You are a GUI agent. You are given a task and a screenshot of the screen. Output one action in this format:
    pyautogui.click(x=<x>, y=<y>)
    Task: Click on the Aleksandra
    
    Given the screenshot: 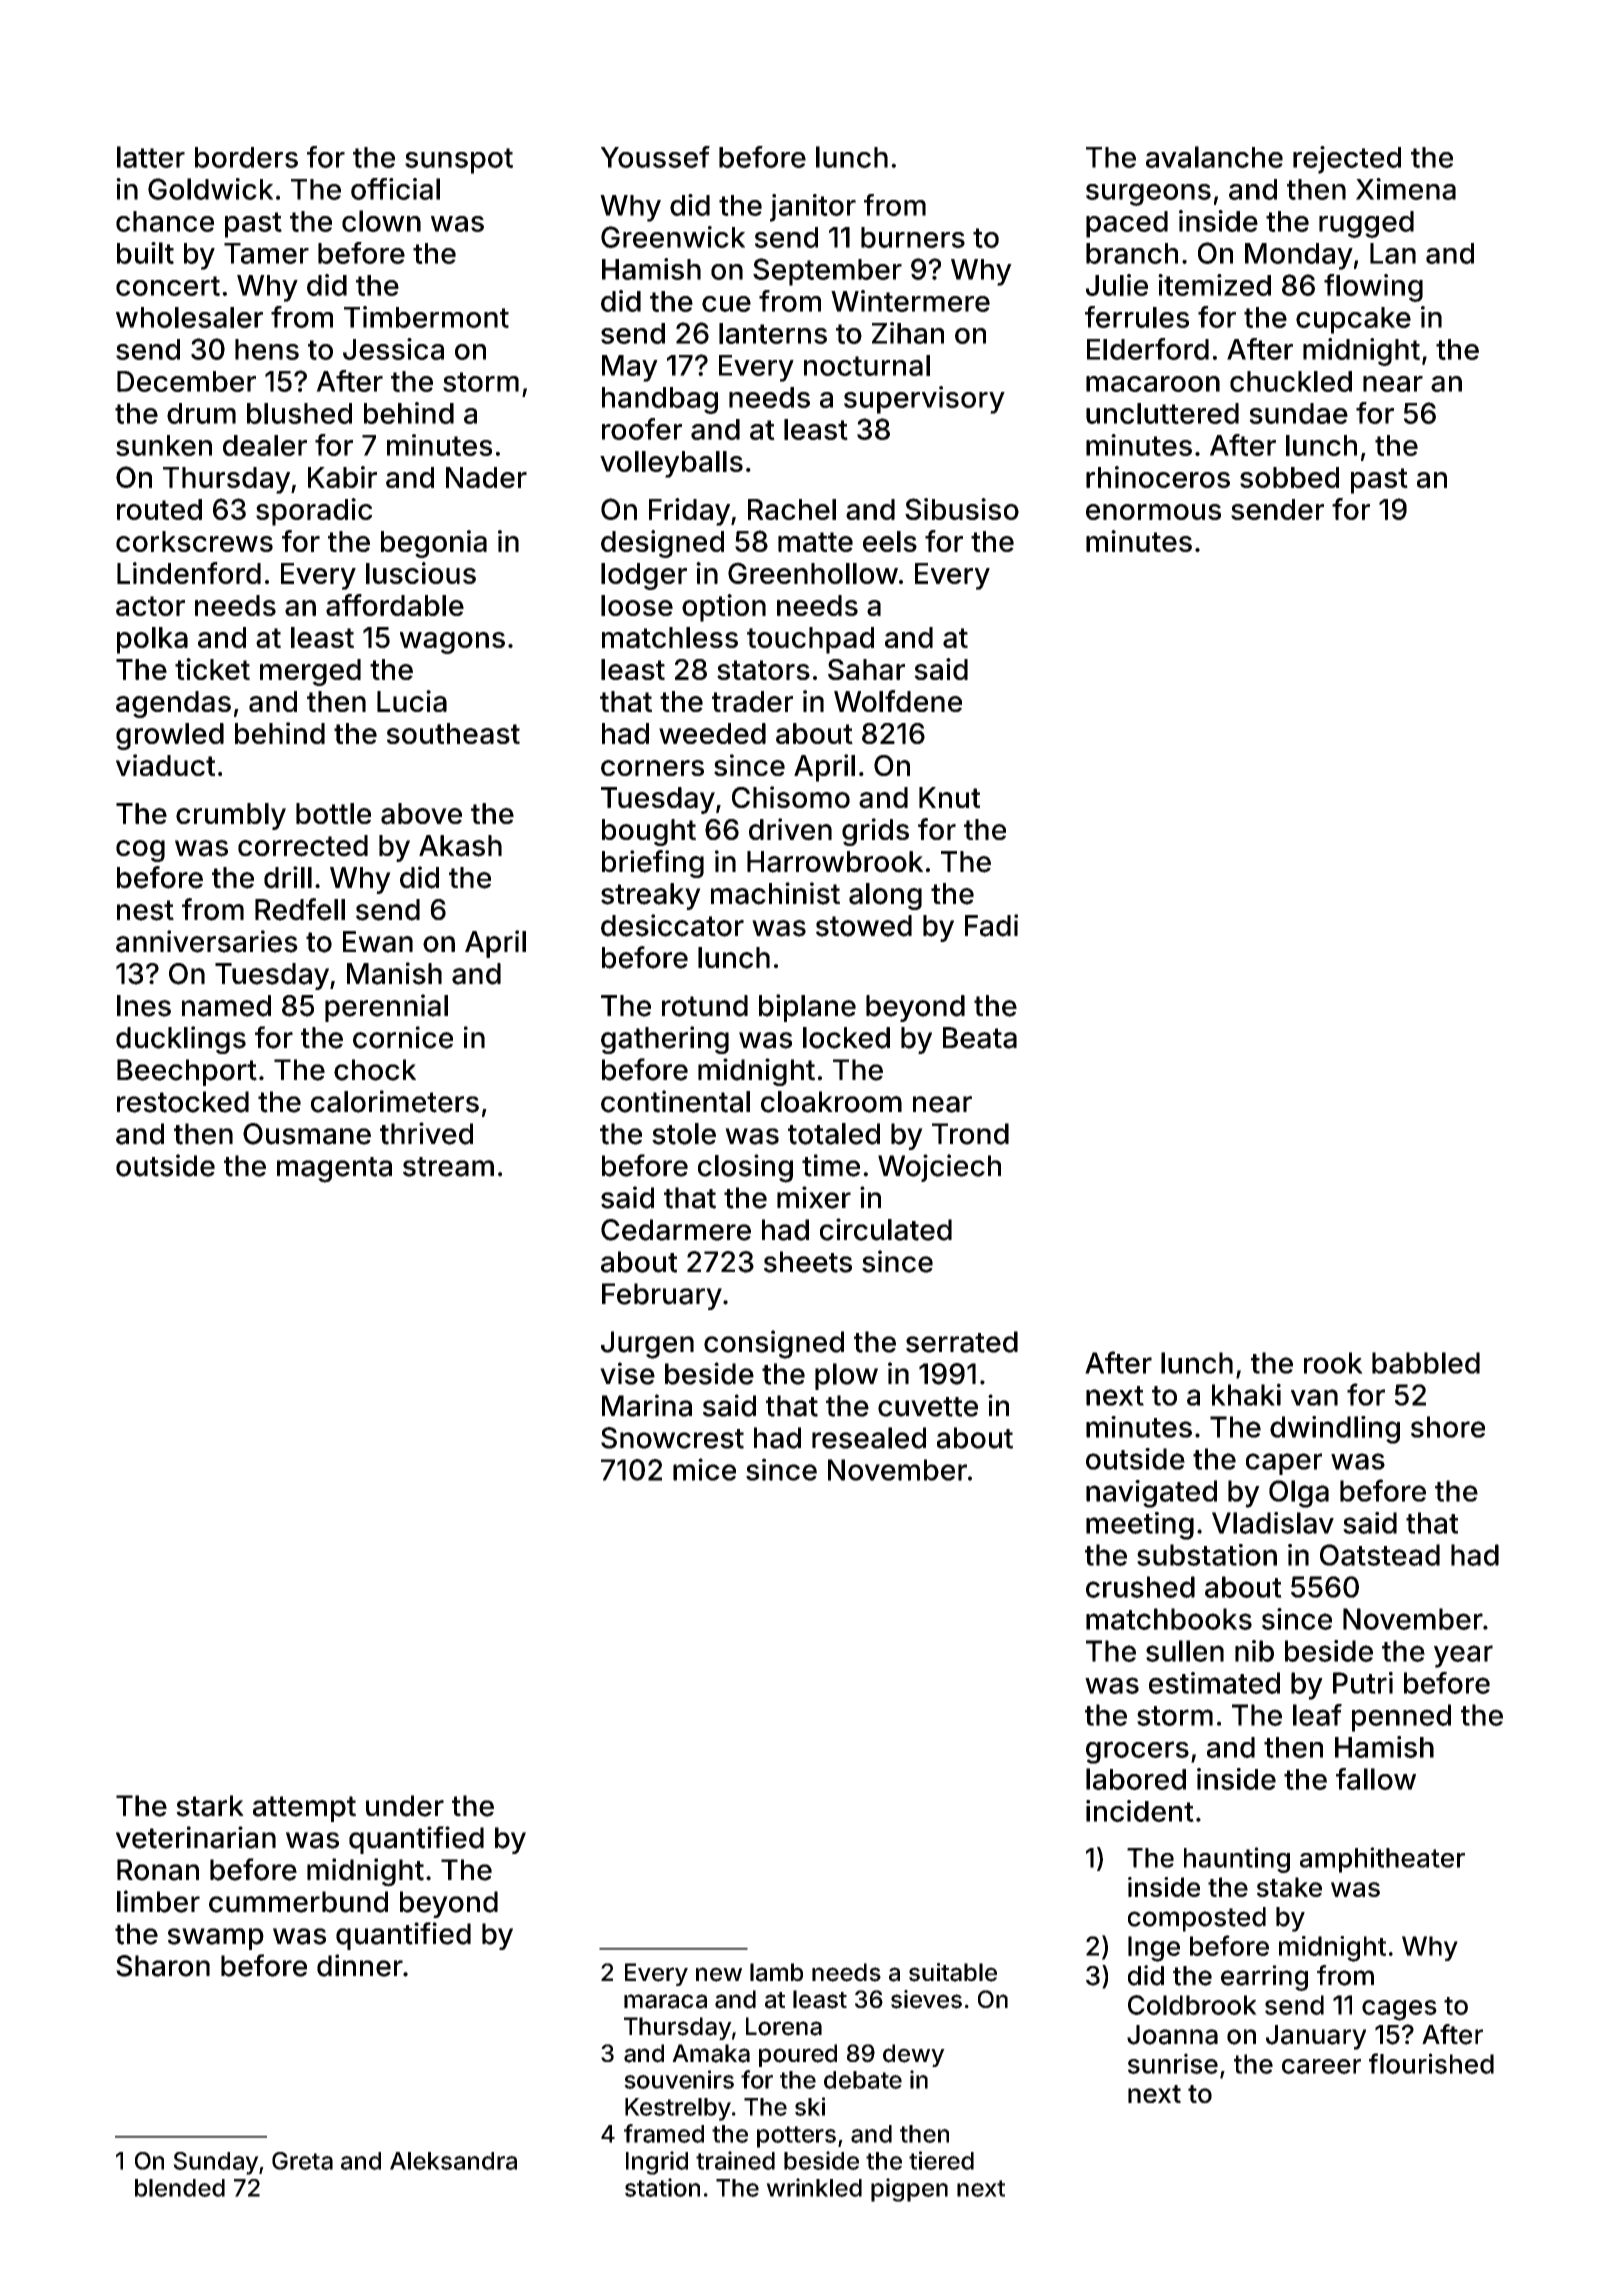 What is the action you would take?
    pyautogui.click(x=453, y=2161)
